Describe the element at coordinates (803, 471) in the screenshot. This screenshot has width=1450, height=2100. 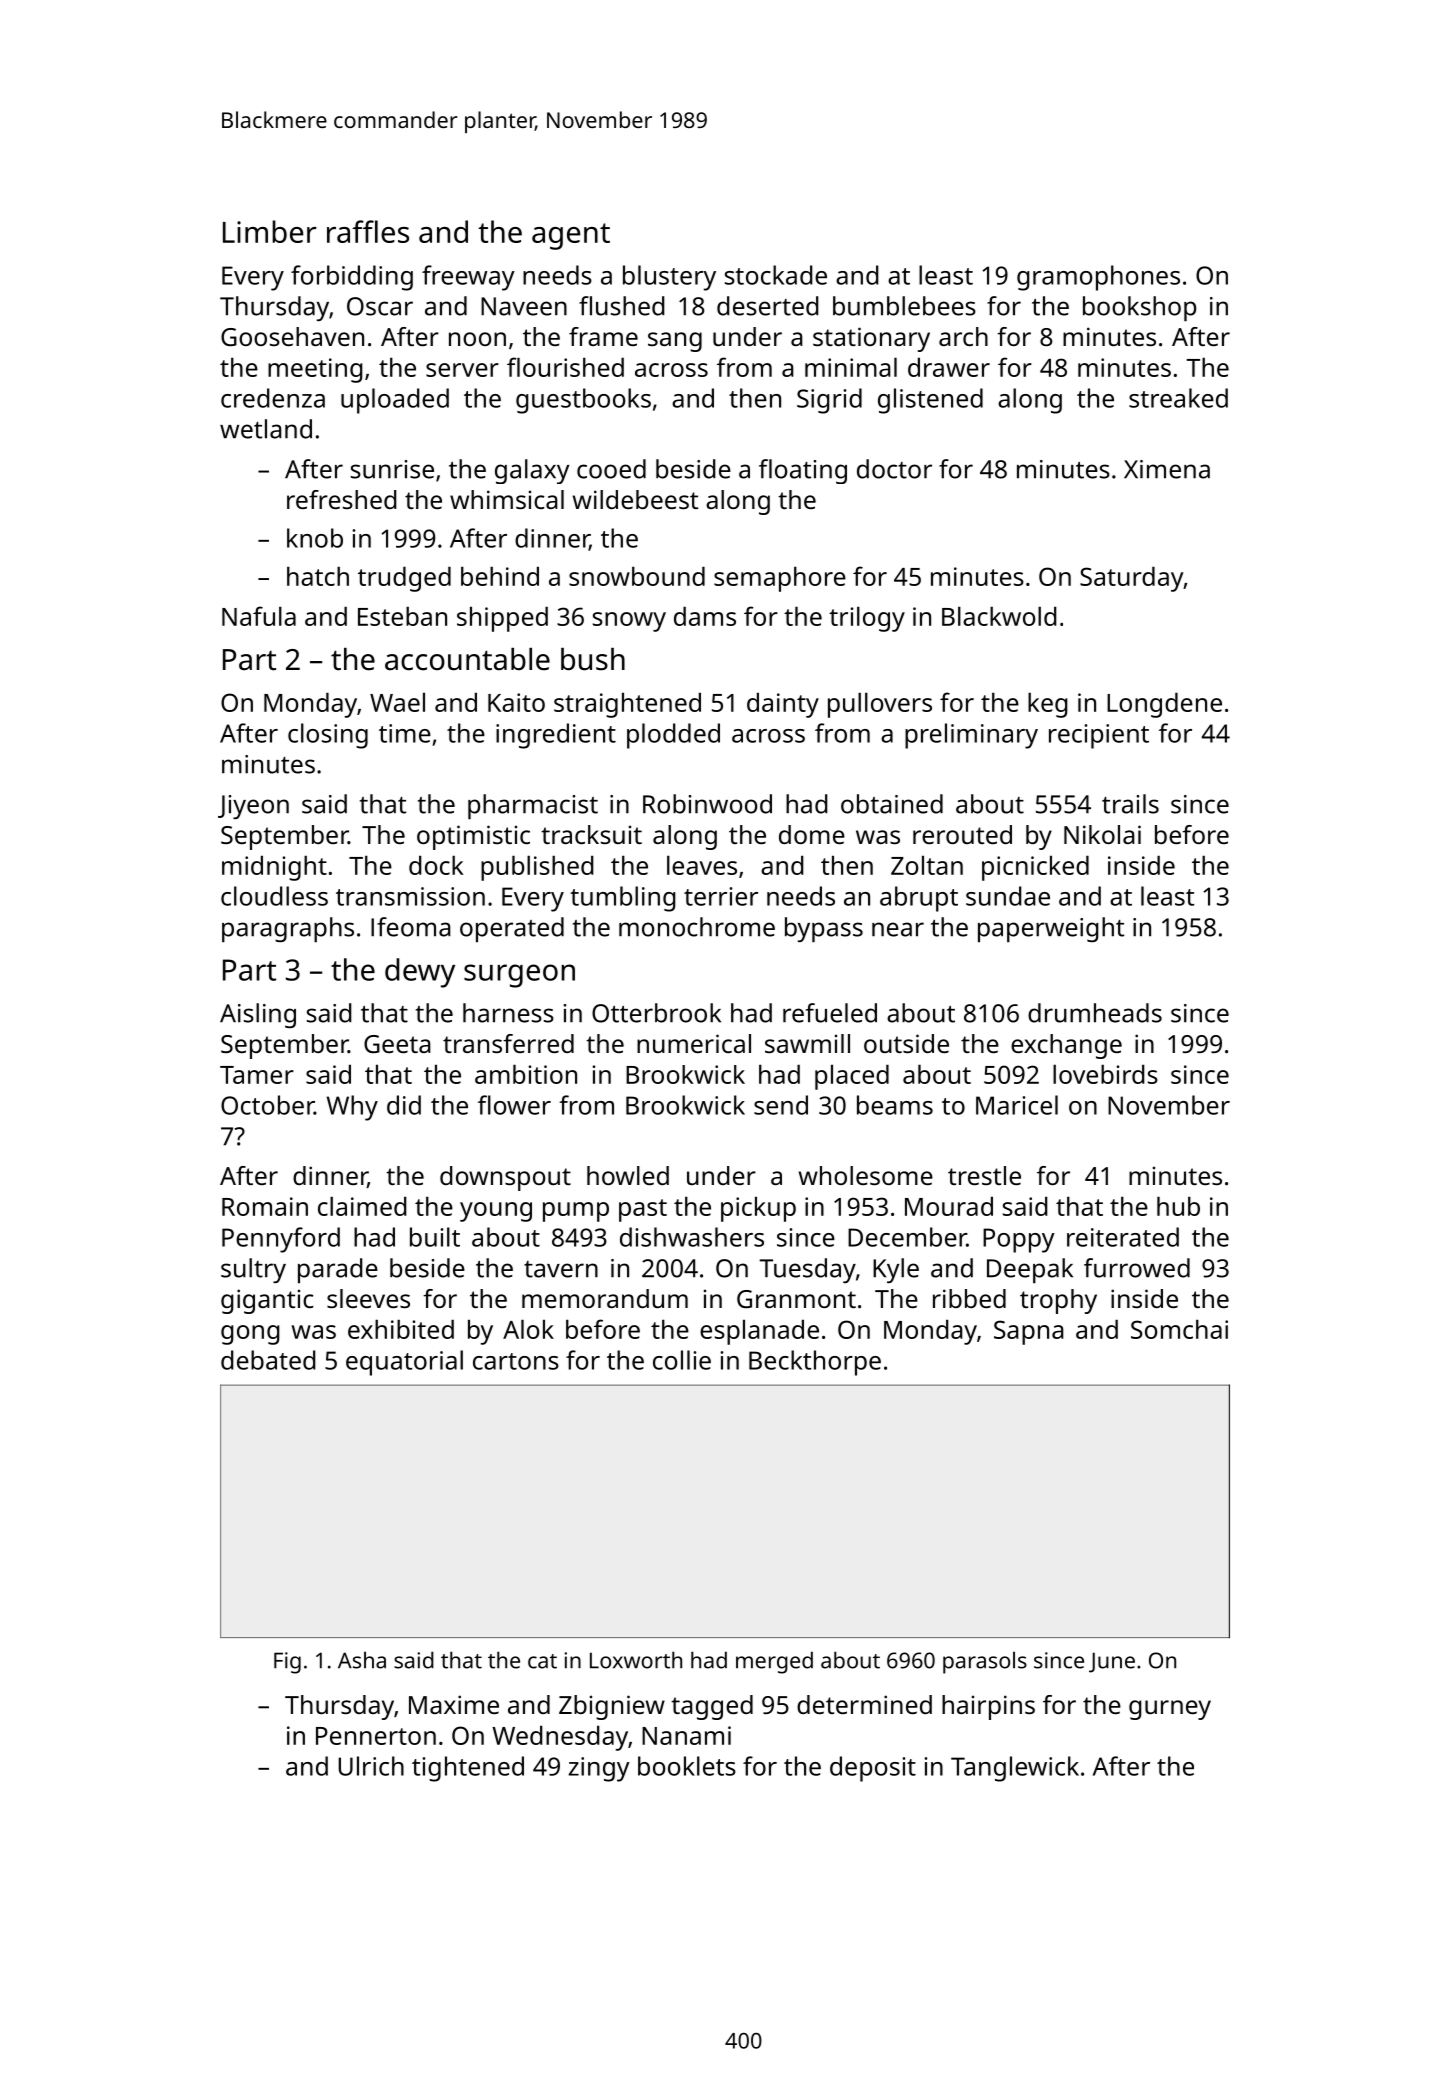
I see `floating` at that location.
